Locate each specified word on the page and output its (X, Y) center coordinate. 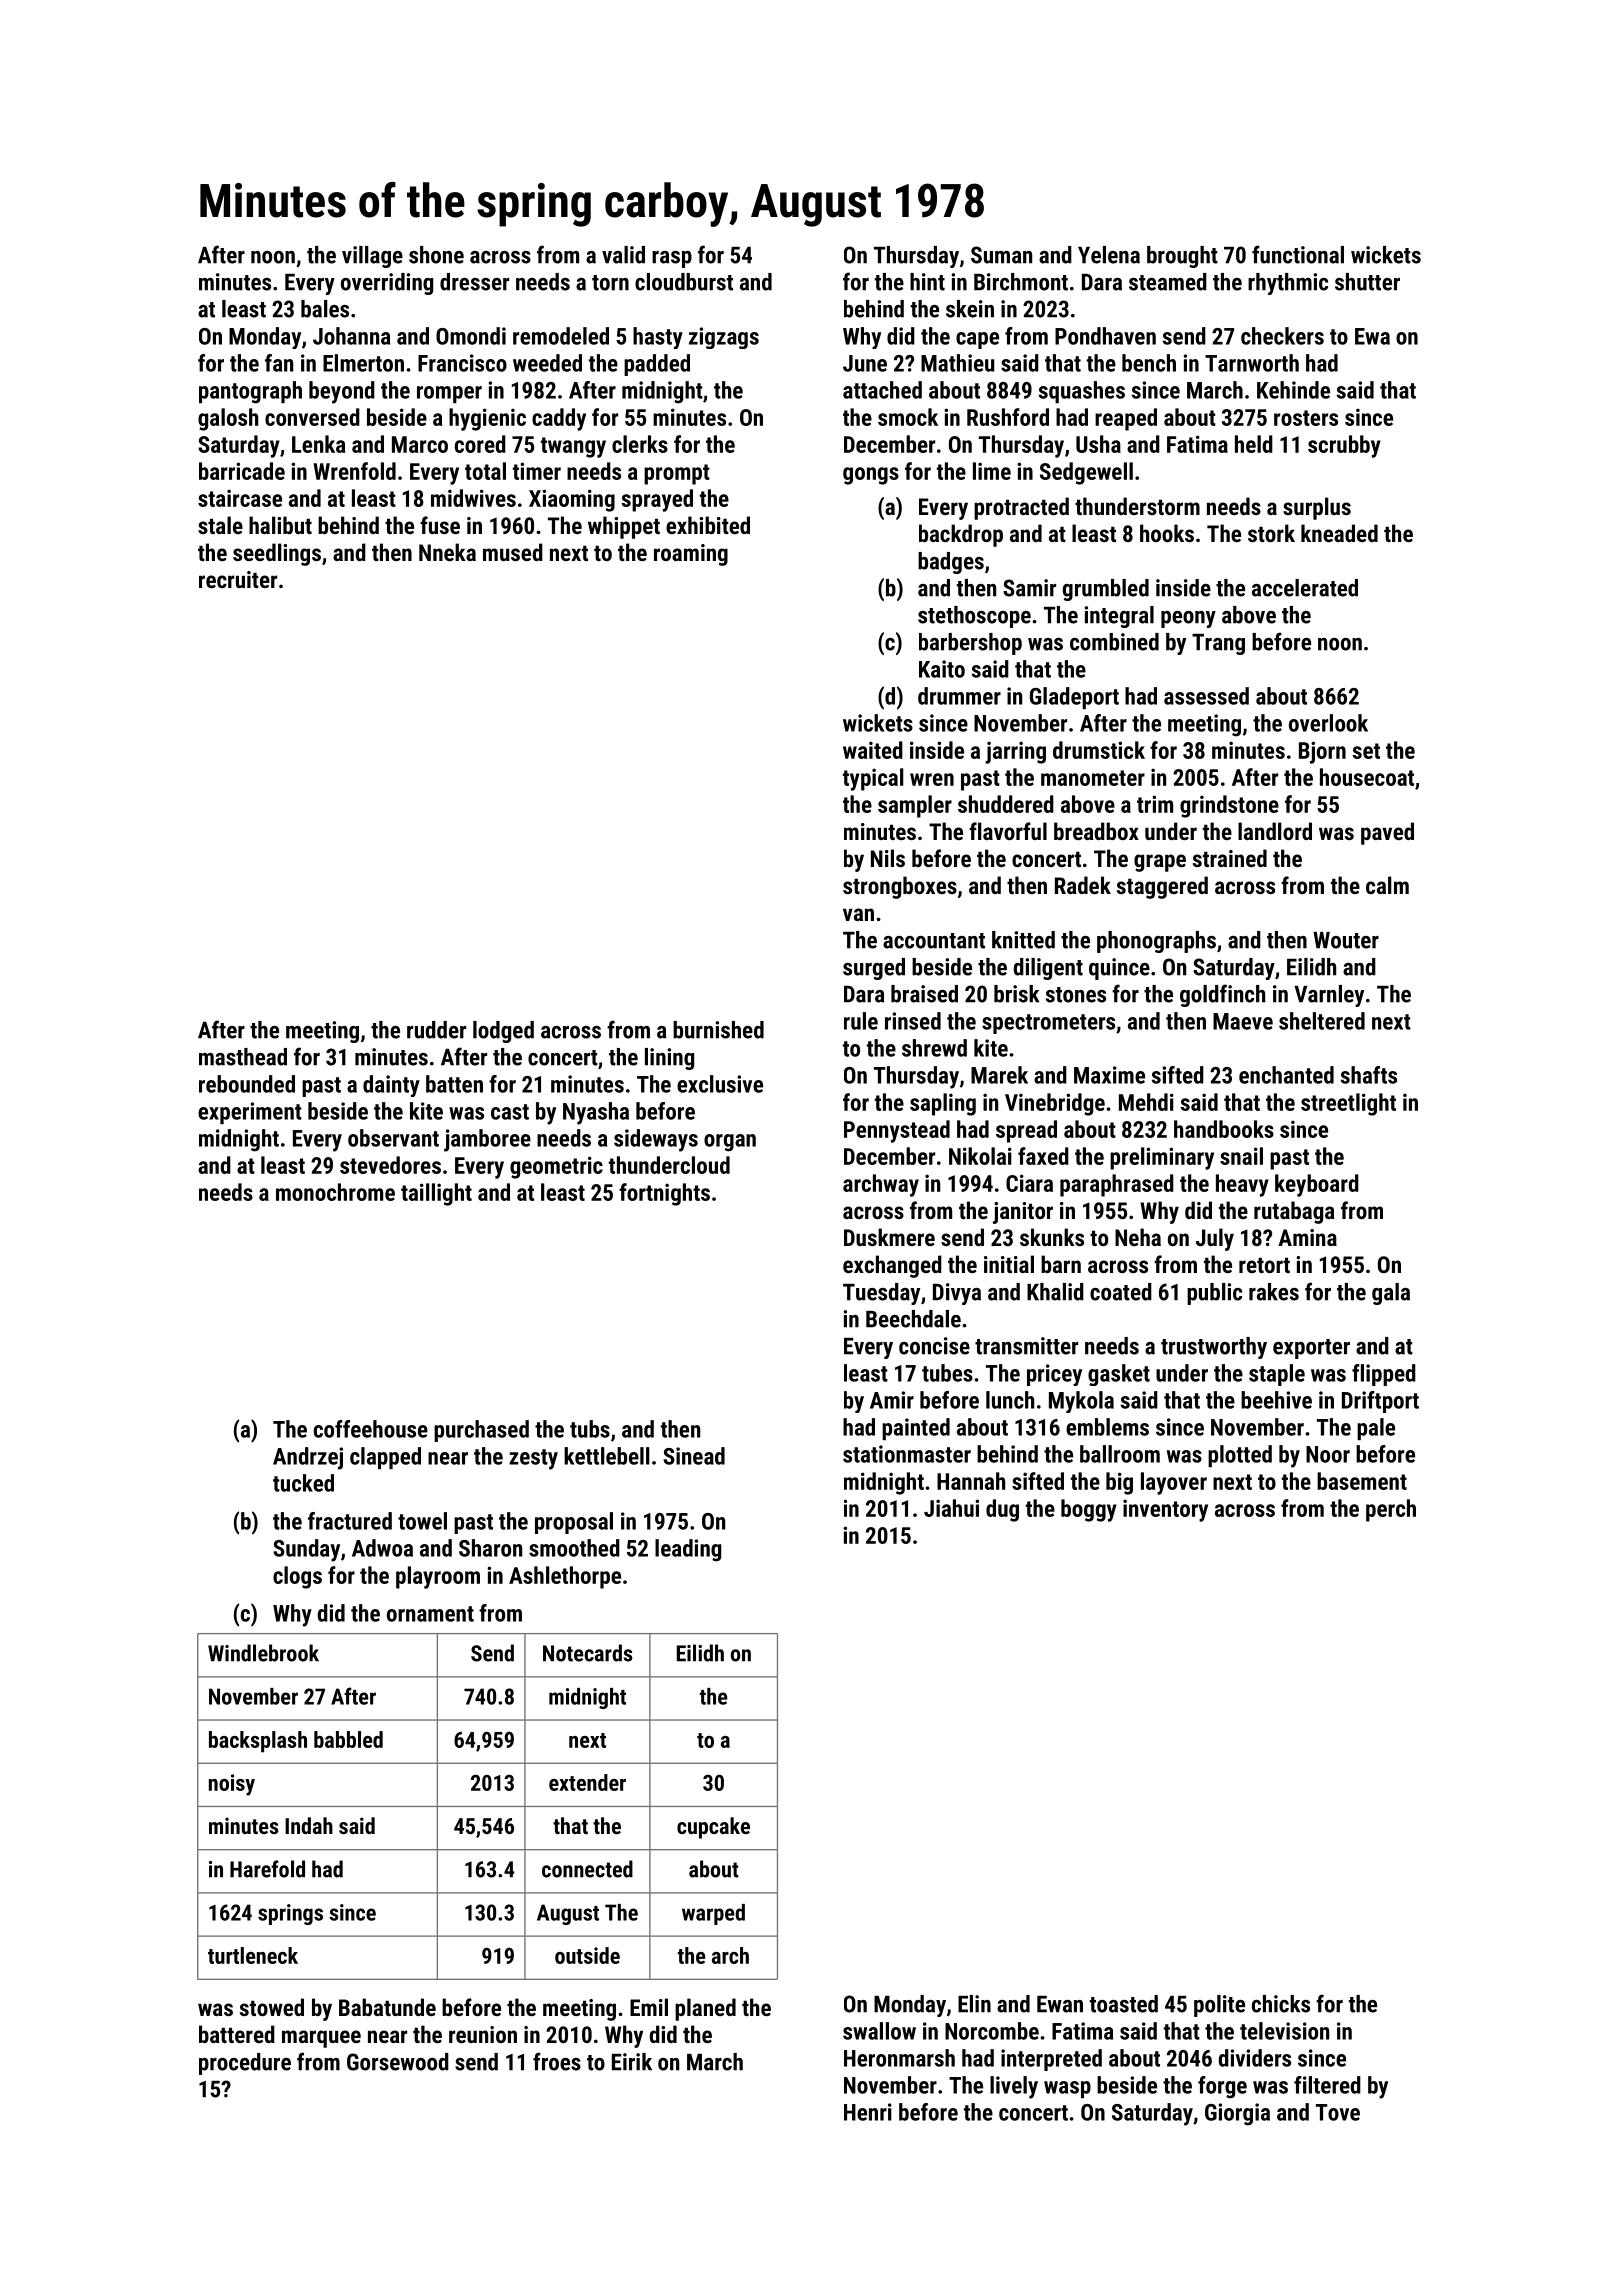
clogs (297, 1577)
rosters (1306, 418)
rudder (436, 1030)
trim (1155, 804)
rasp (672, 259)
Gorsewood (398, 2062)
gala (1391, 1294)
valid (623, 255)
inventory (1165, 1510)
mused (513, 552)
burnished (718, 1030)
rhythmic (1288, 284)
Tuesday (881, 1294)
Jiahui (951, 1508)
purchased (481, 1431)
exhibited (708, 525)
